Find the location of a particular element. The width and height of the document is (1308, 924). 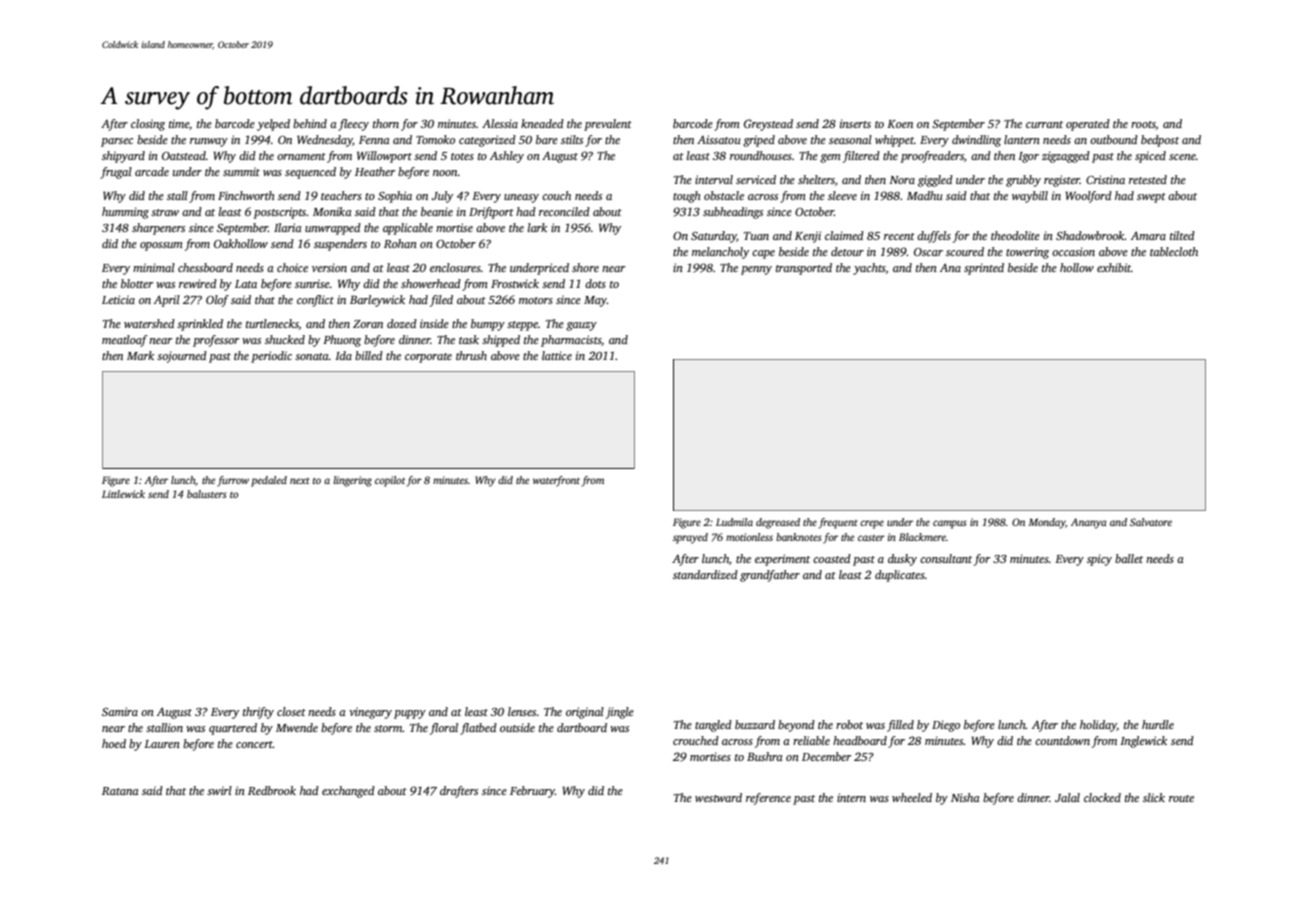

subheadings is located at coordinates (733, 213).
